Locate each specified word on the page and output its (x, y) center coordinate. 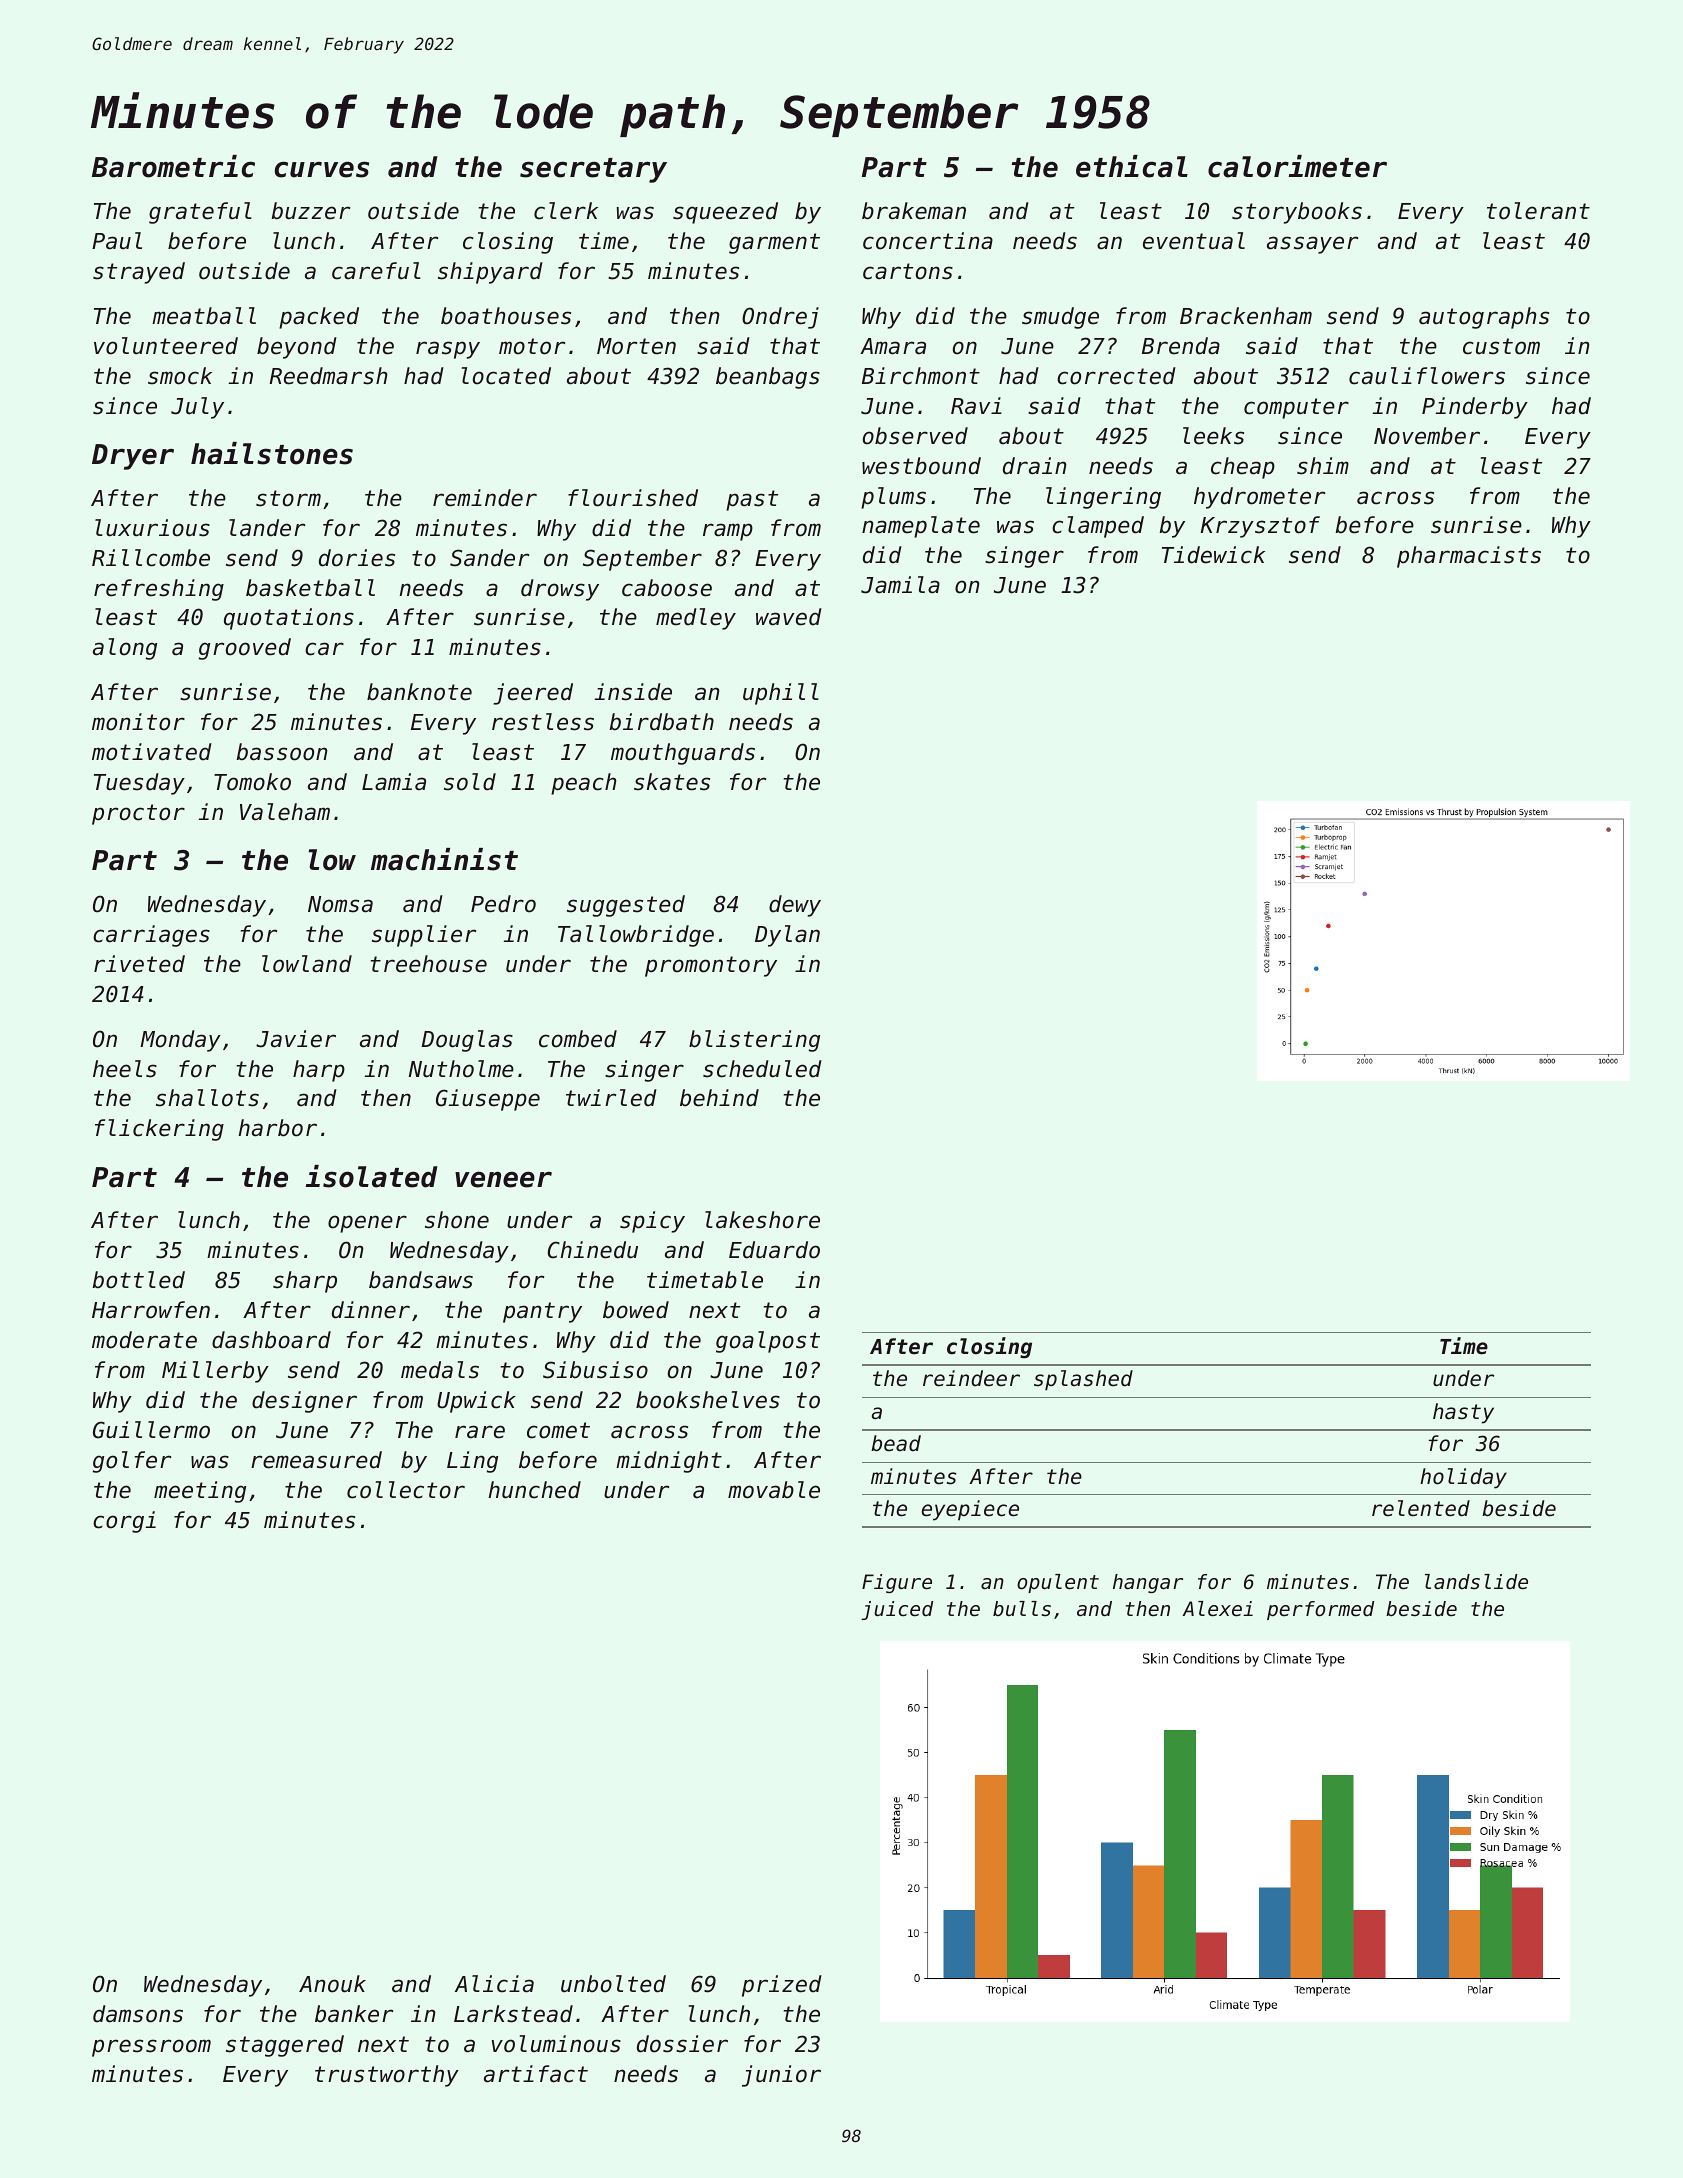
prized (782, 1986)
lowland (307, 964)
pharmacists (1469, 557)
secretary (593, 170)
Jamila (900, 585)
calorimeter (1297, 166)
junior (781, 2076)
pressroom (151, 2048)
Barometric (173, 166)
